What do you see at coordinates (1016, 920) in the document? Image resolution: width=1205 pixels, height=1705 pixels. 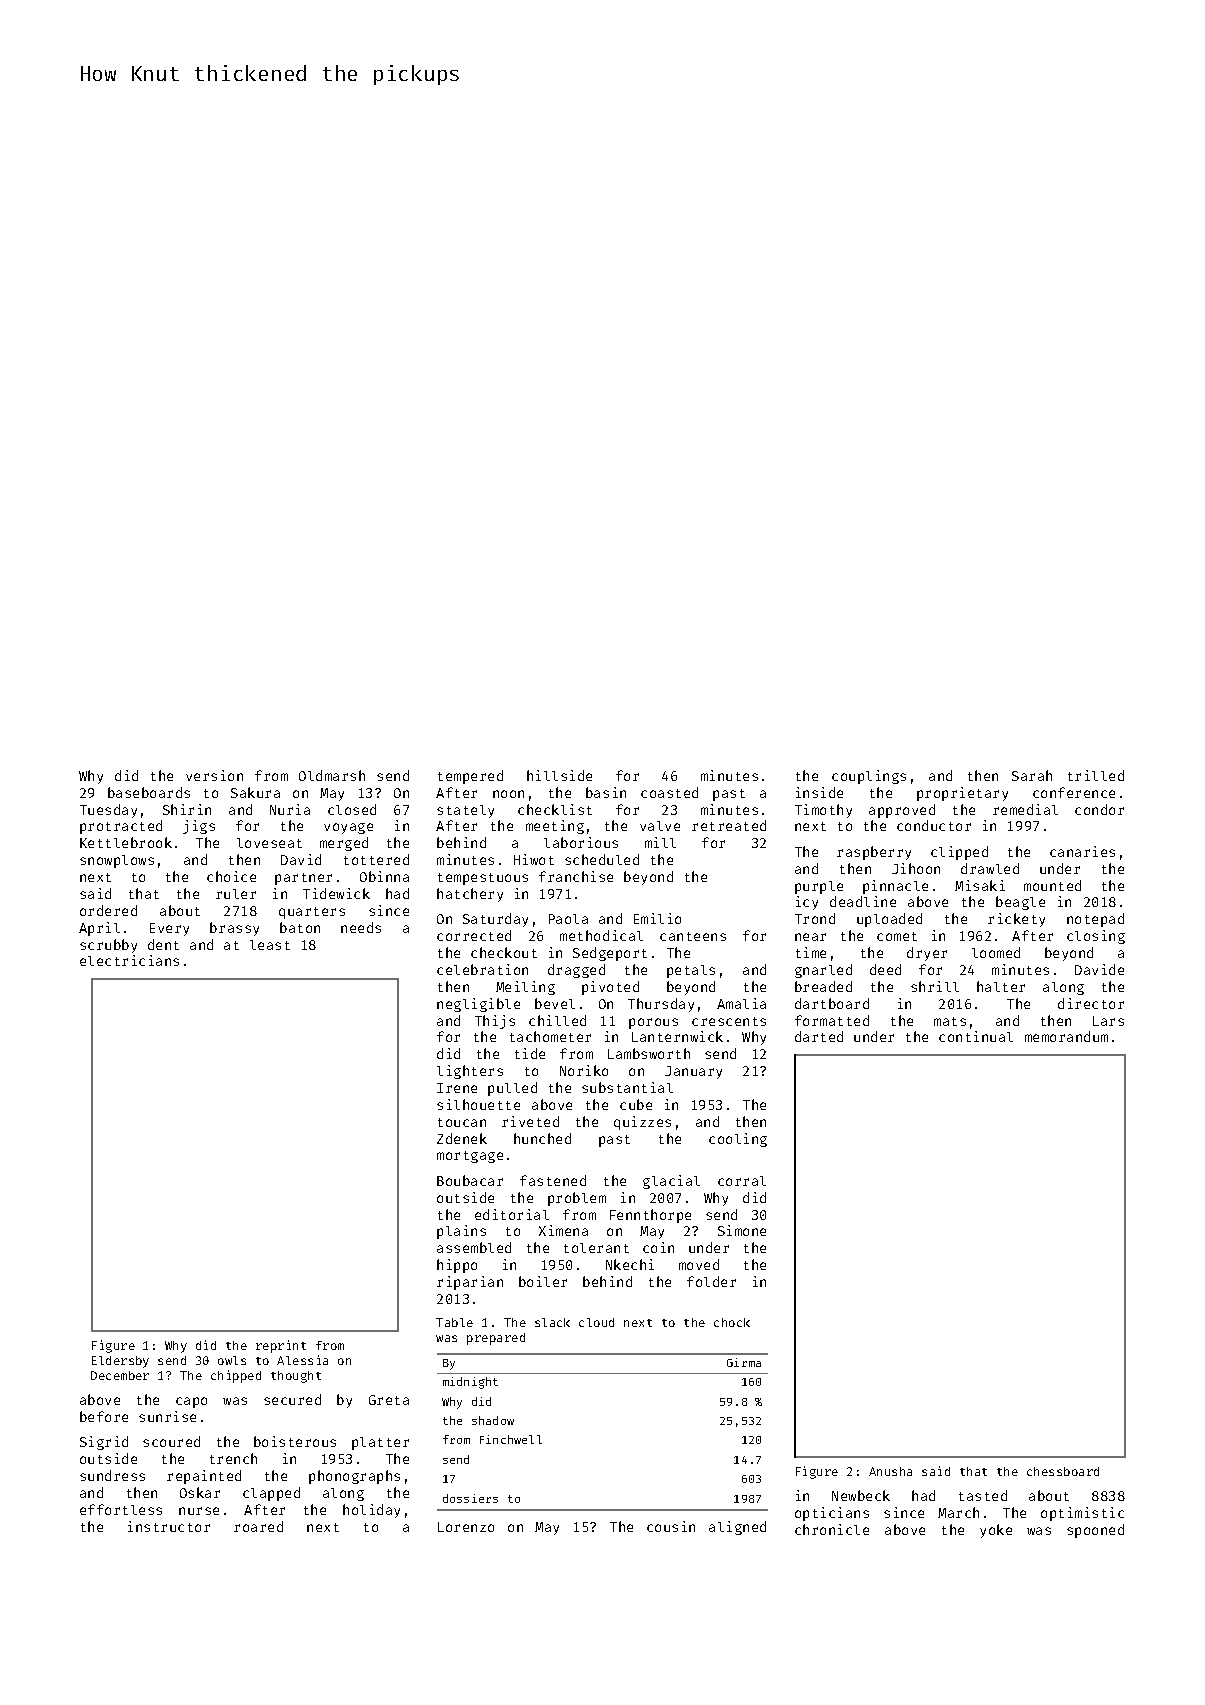 I see `rickety` at bounding box center [1016, 920].
